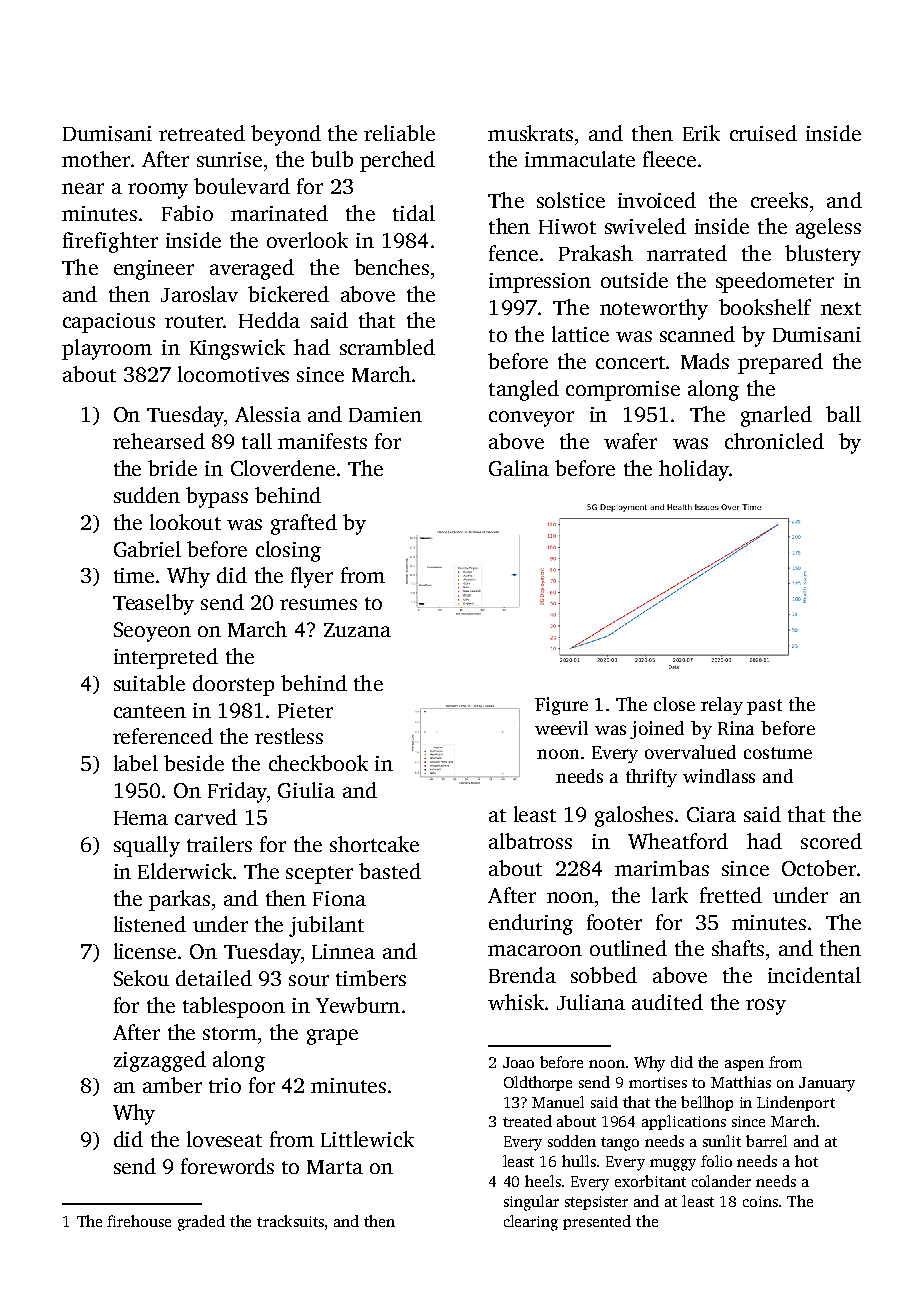  I want to click on Galina, so click(519, 468).
